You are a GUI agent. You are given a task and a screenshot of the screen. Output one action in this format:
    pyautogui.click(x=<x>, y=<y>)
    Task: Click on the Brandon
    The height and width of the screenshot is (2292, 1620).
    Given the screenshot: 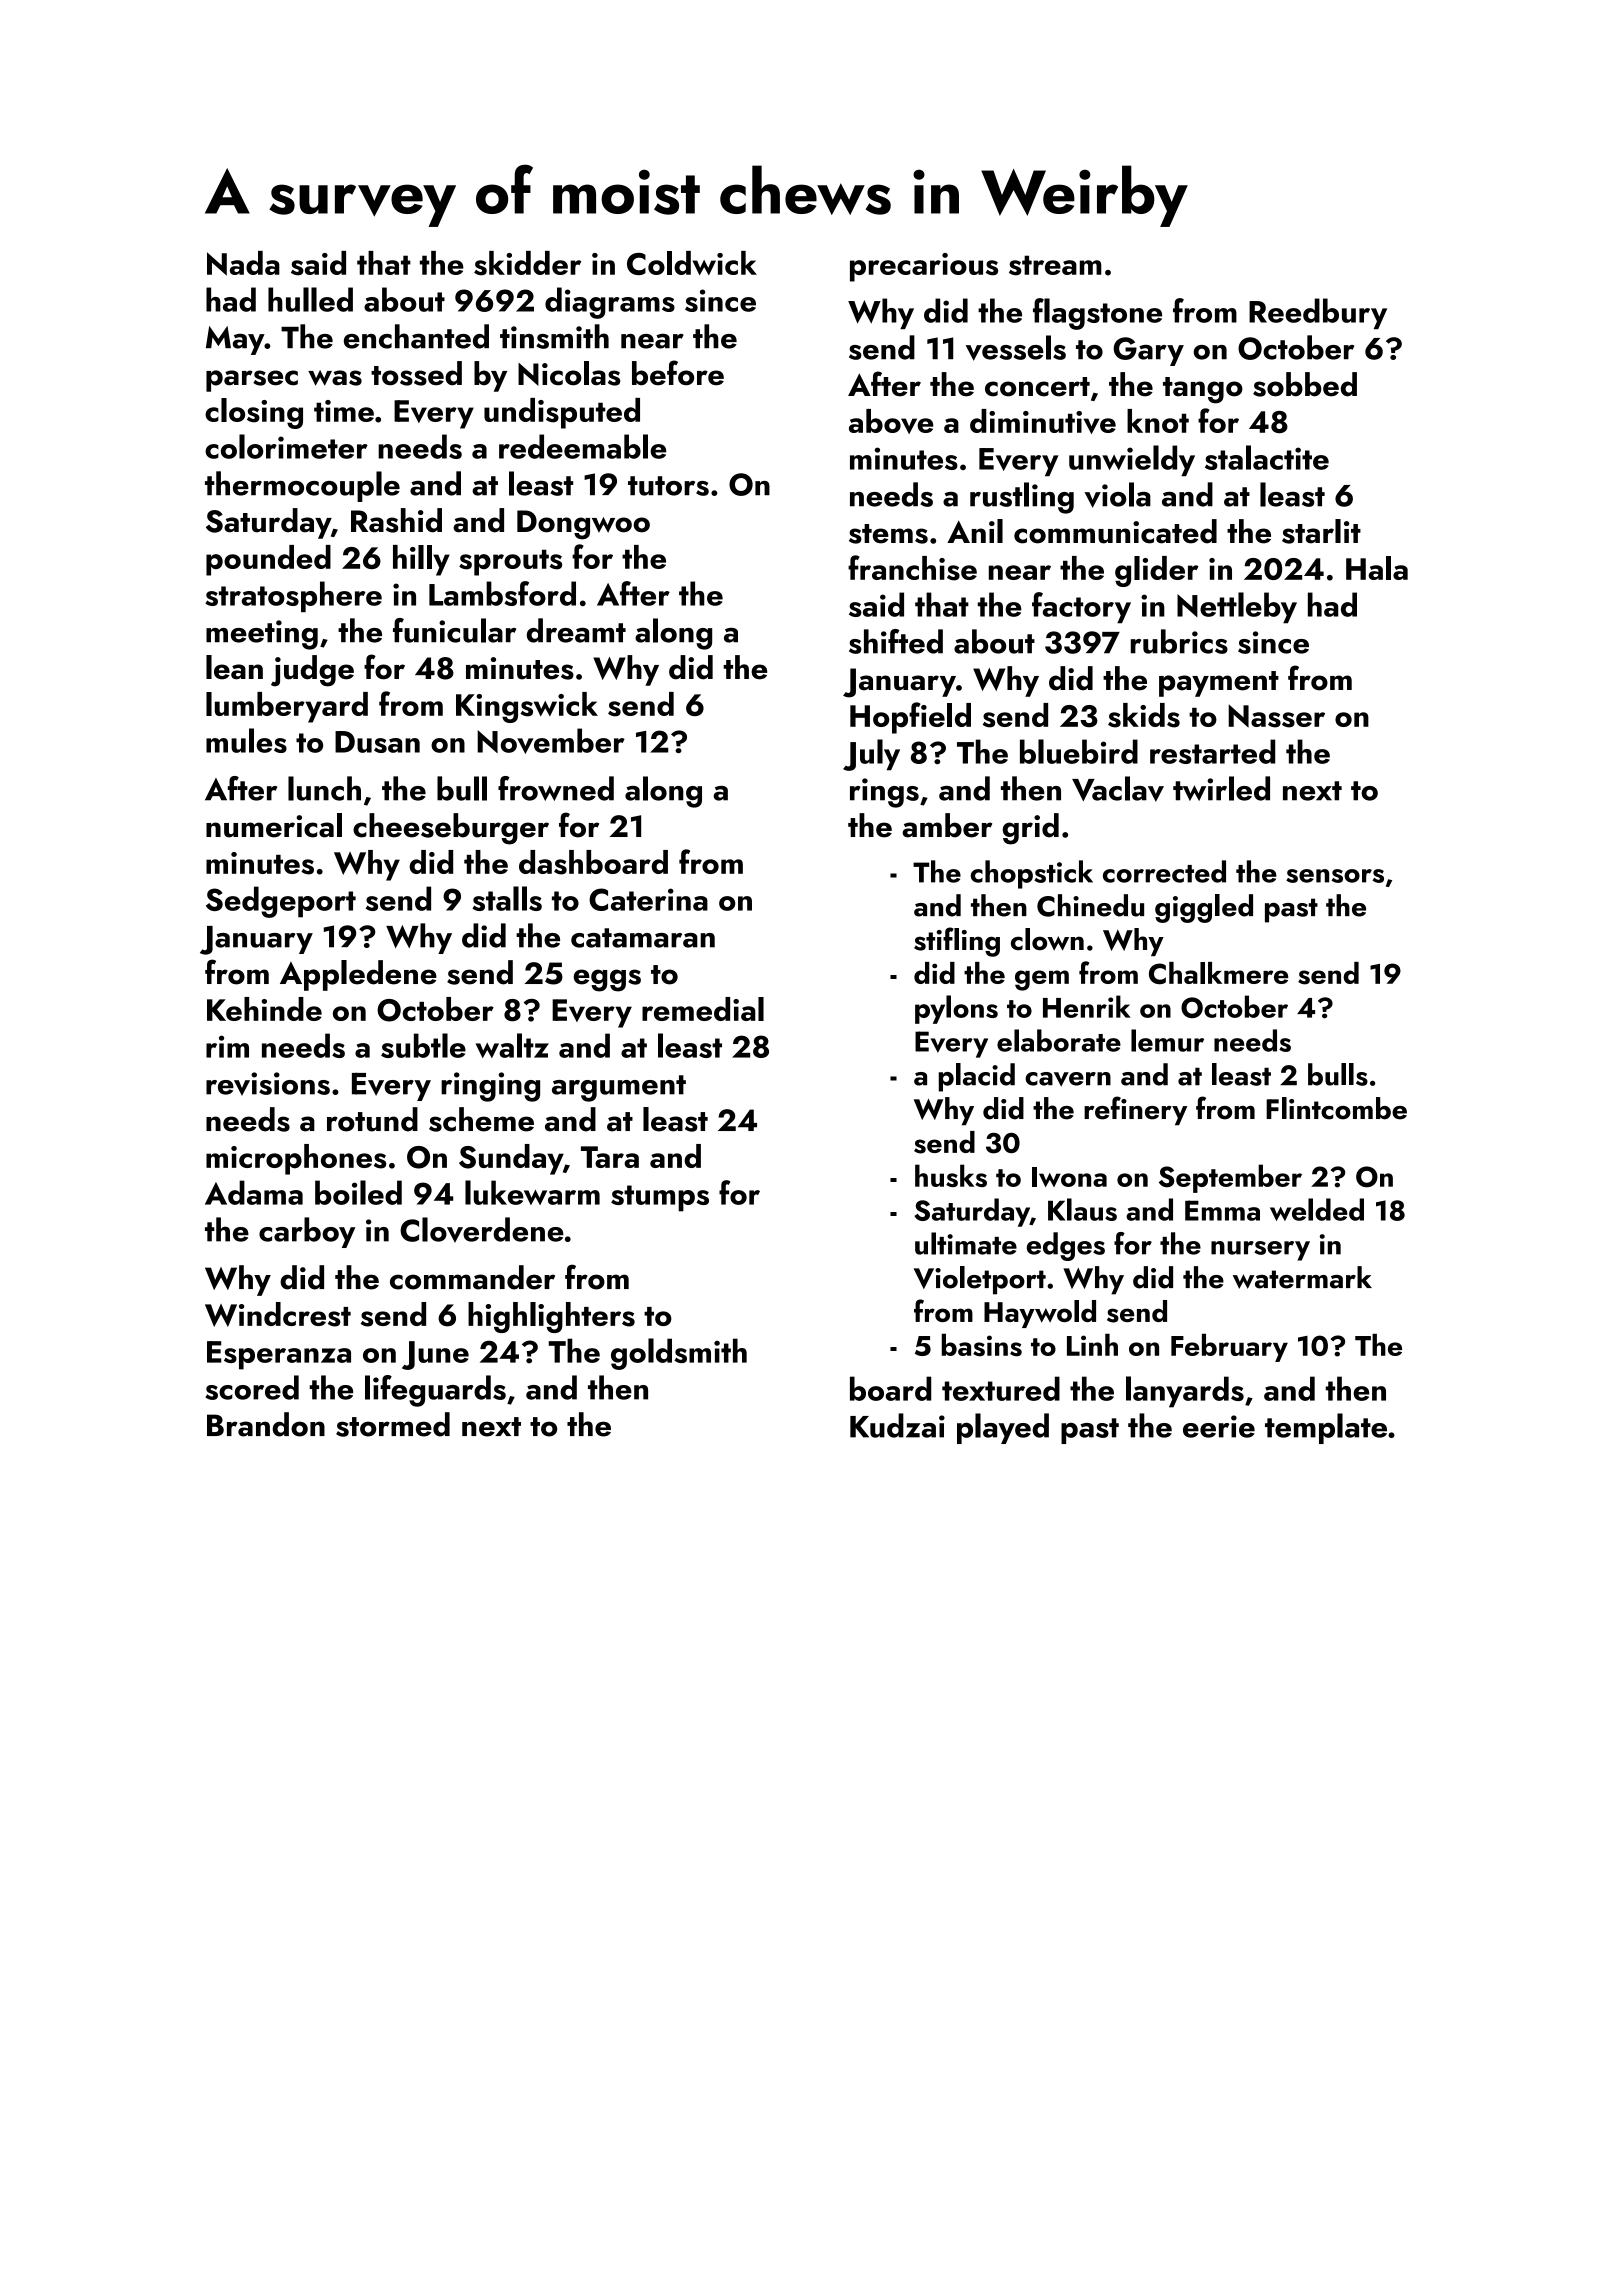 What is the action you would take?
    pyautogui.click(x=266, y=1424)
